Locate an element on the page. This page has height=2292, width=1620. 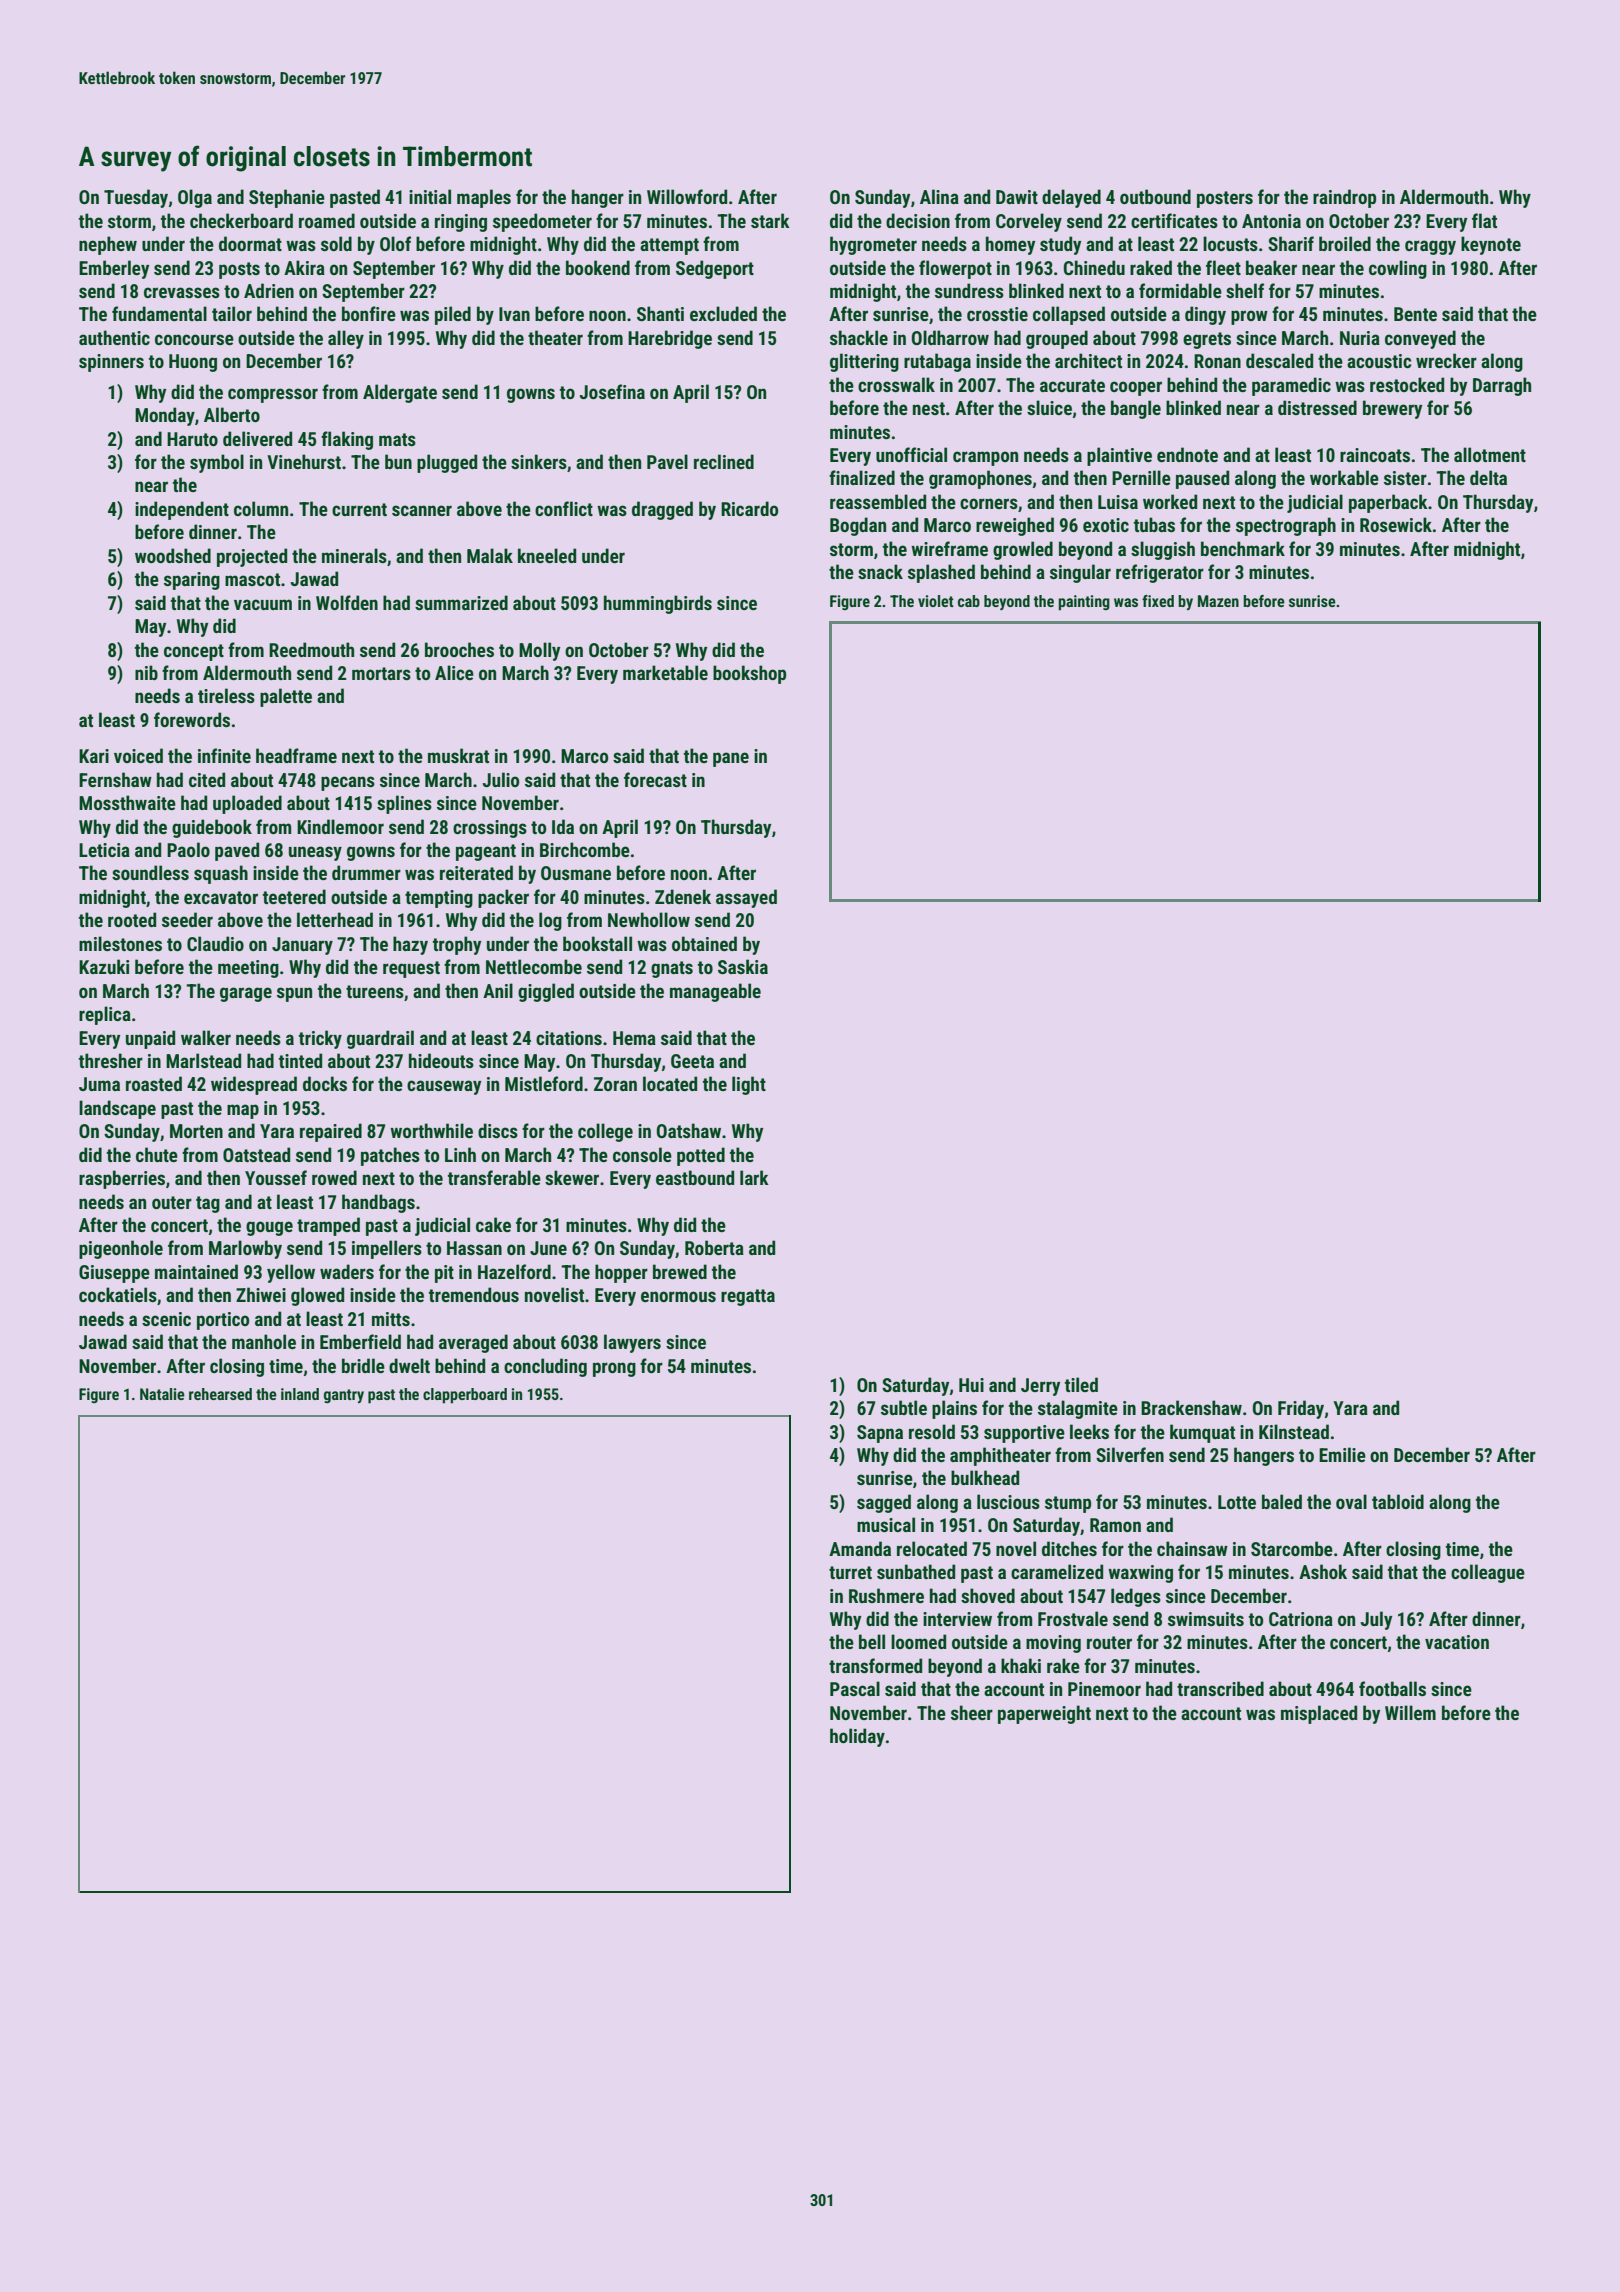
Friday is located at coordinates (1301, 1409).
